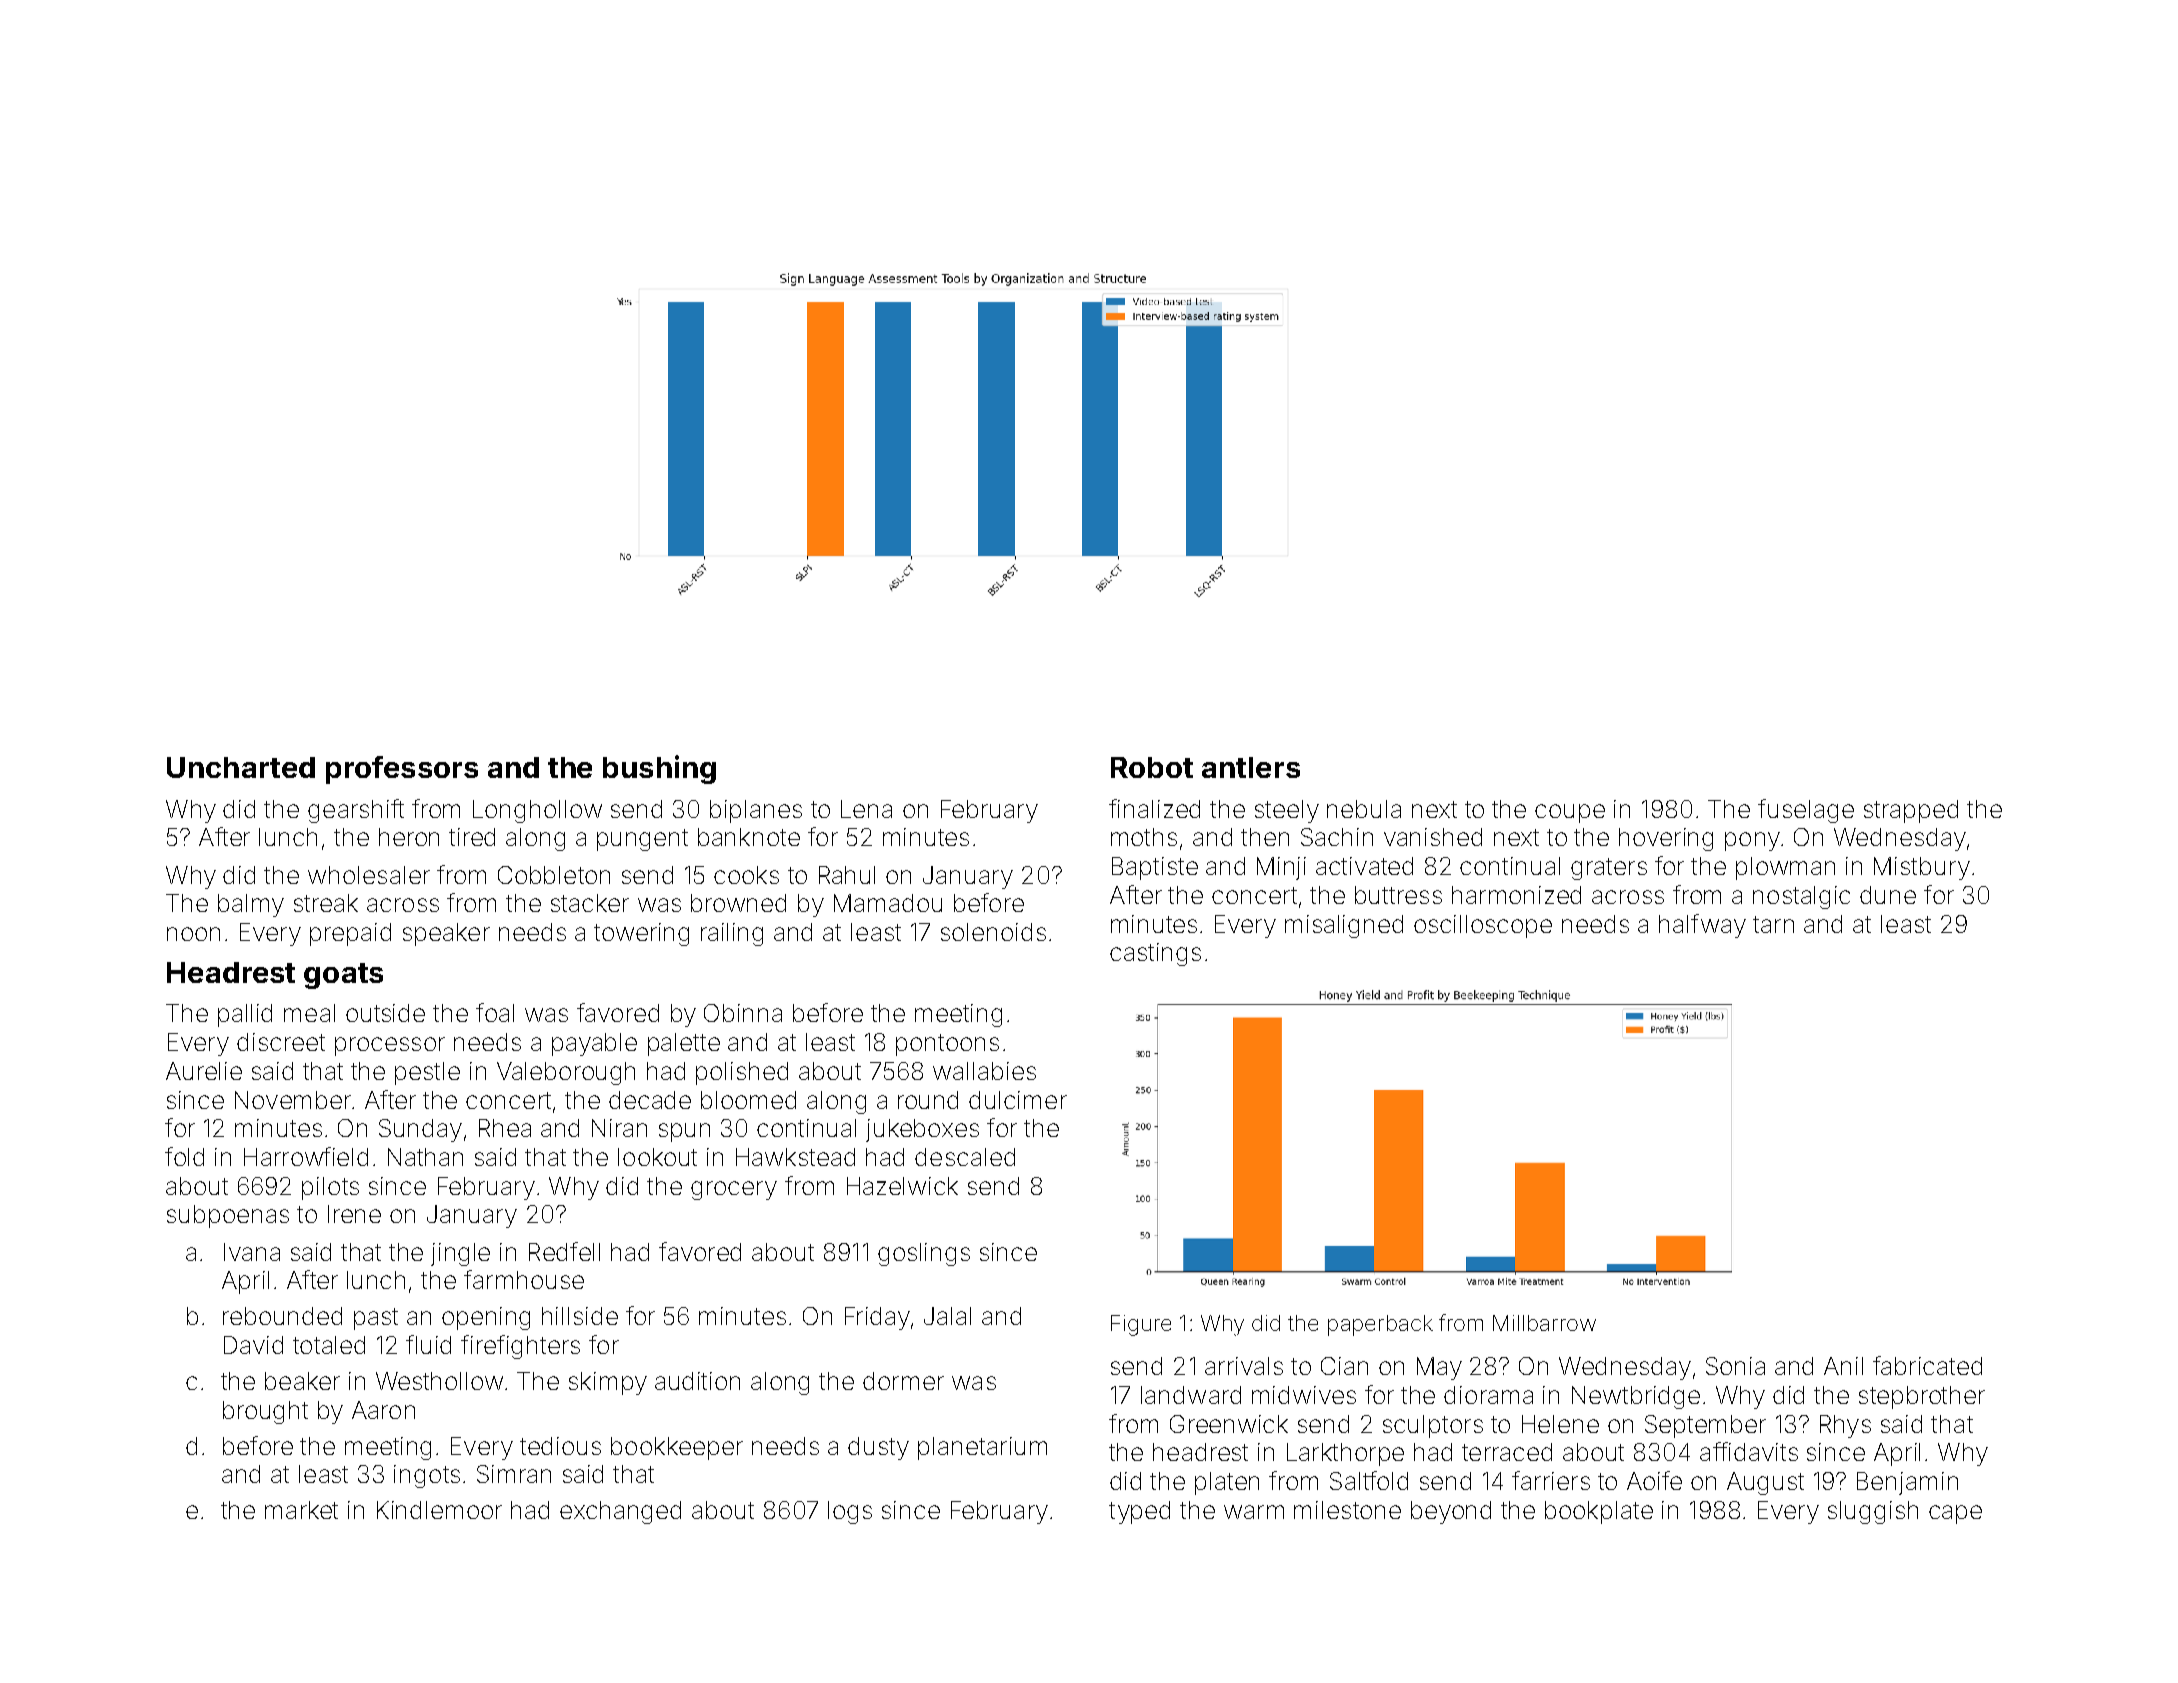 This screenshot has height=1683, width=2178. Describe the element at coordinates (301, 1510) in the screenshot. I see `market` at that location.
